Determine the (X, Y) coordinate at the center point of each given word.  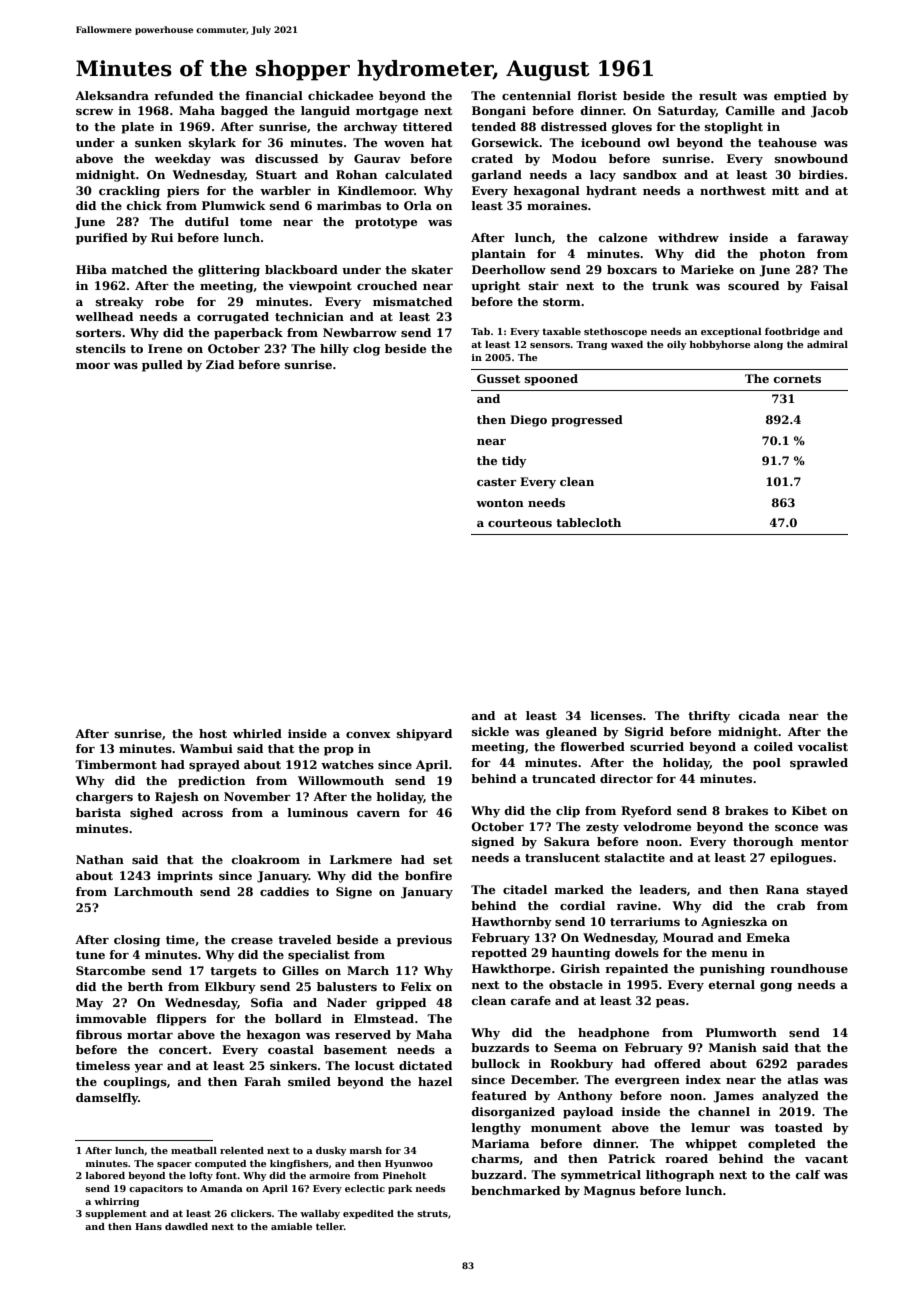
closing (137, 941)
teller (330, 1226)
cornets (797, 379)
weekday (183, 160)
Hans (148, 1226)
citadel (525, 889)
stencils (101, 348)
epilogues (801, 859)
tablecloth (588, 522)
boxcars (632, 269)
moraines (557, 205)
